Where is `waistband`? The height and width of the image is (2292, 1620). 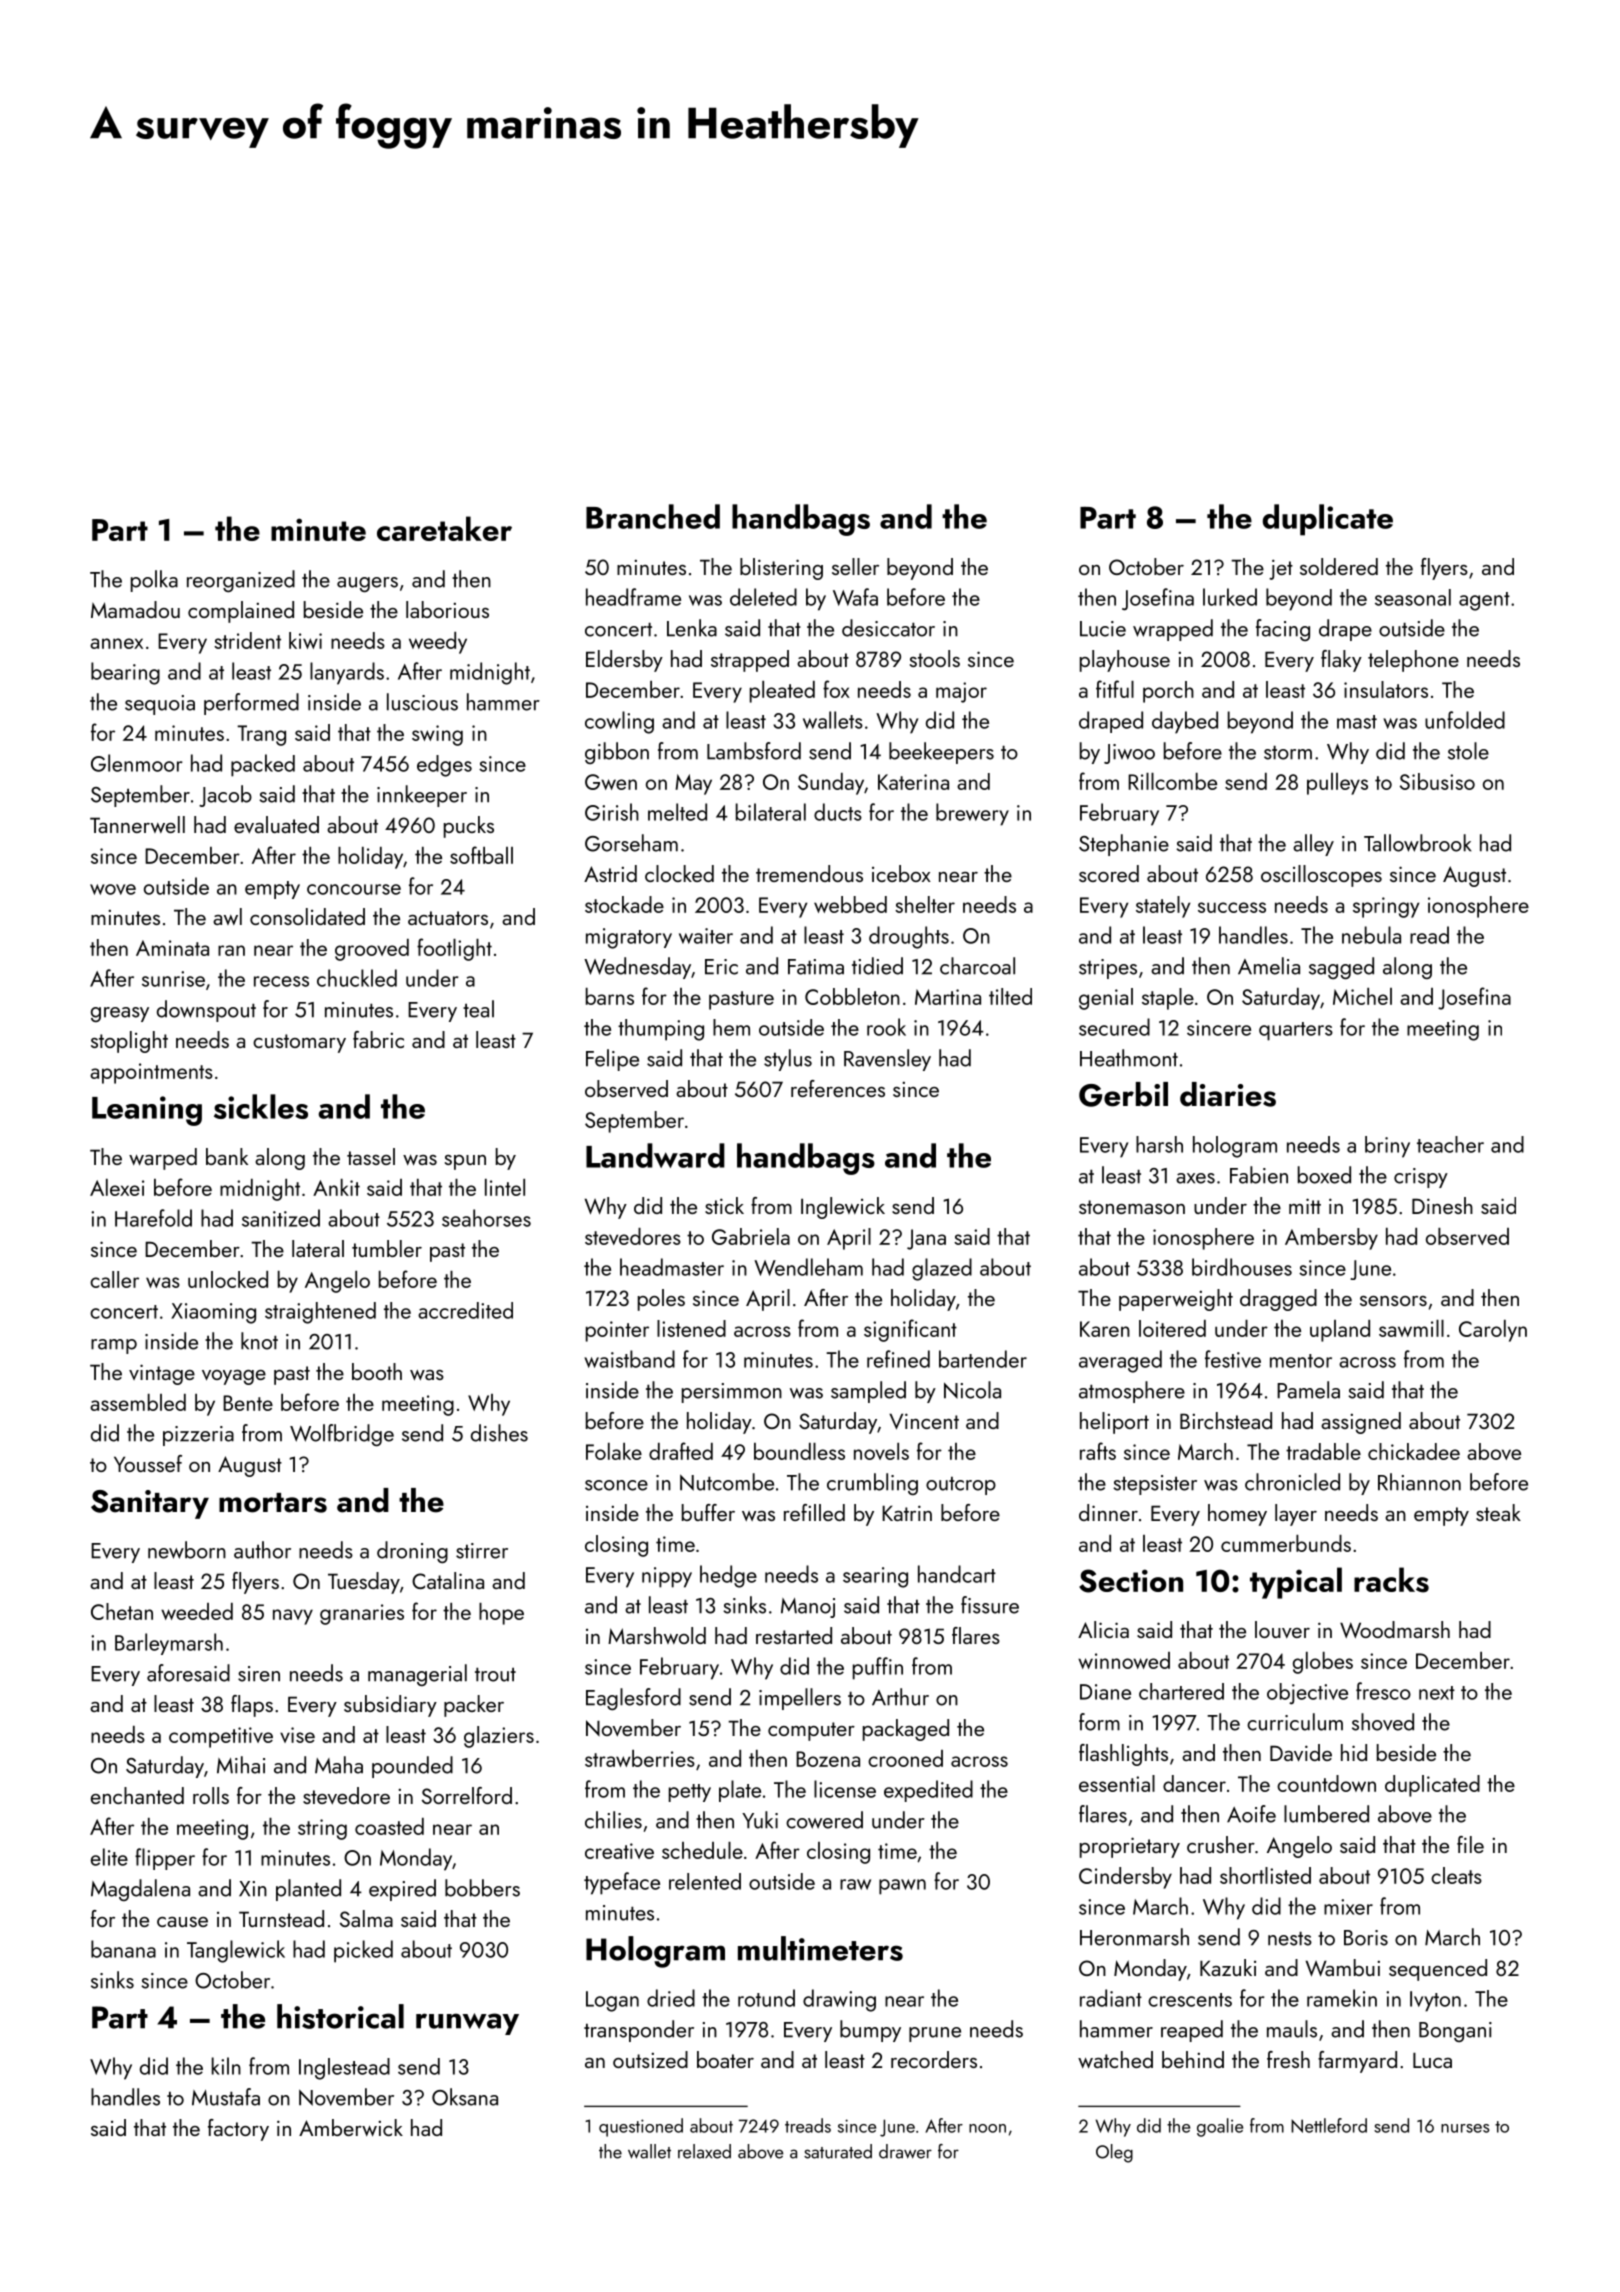
waistband is located at coordinates (629, 1359).
